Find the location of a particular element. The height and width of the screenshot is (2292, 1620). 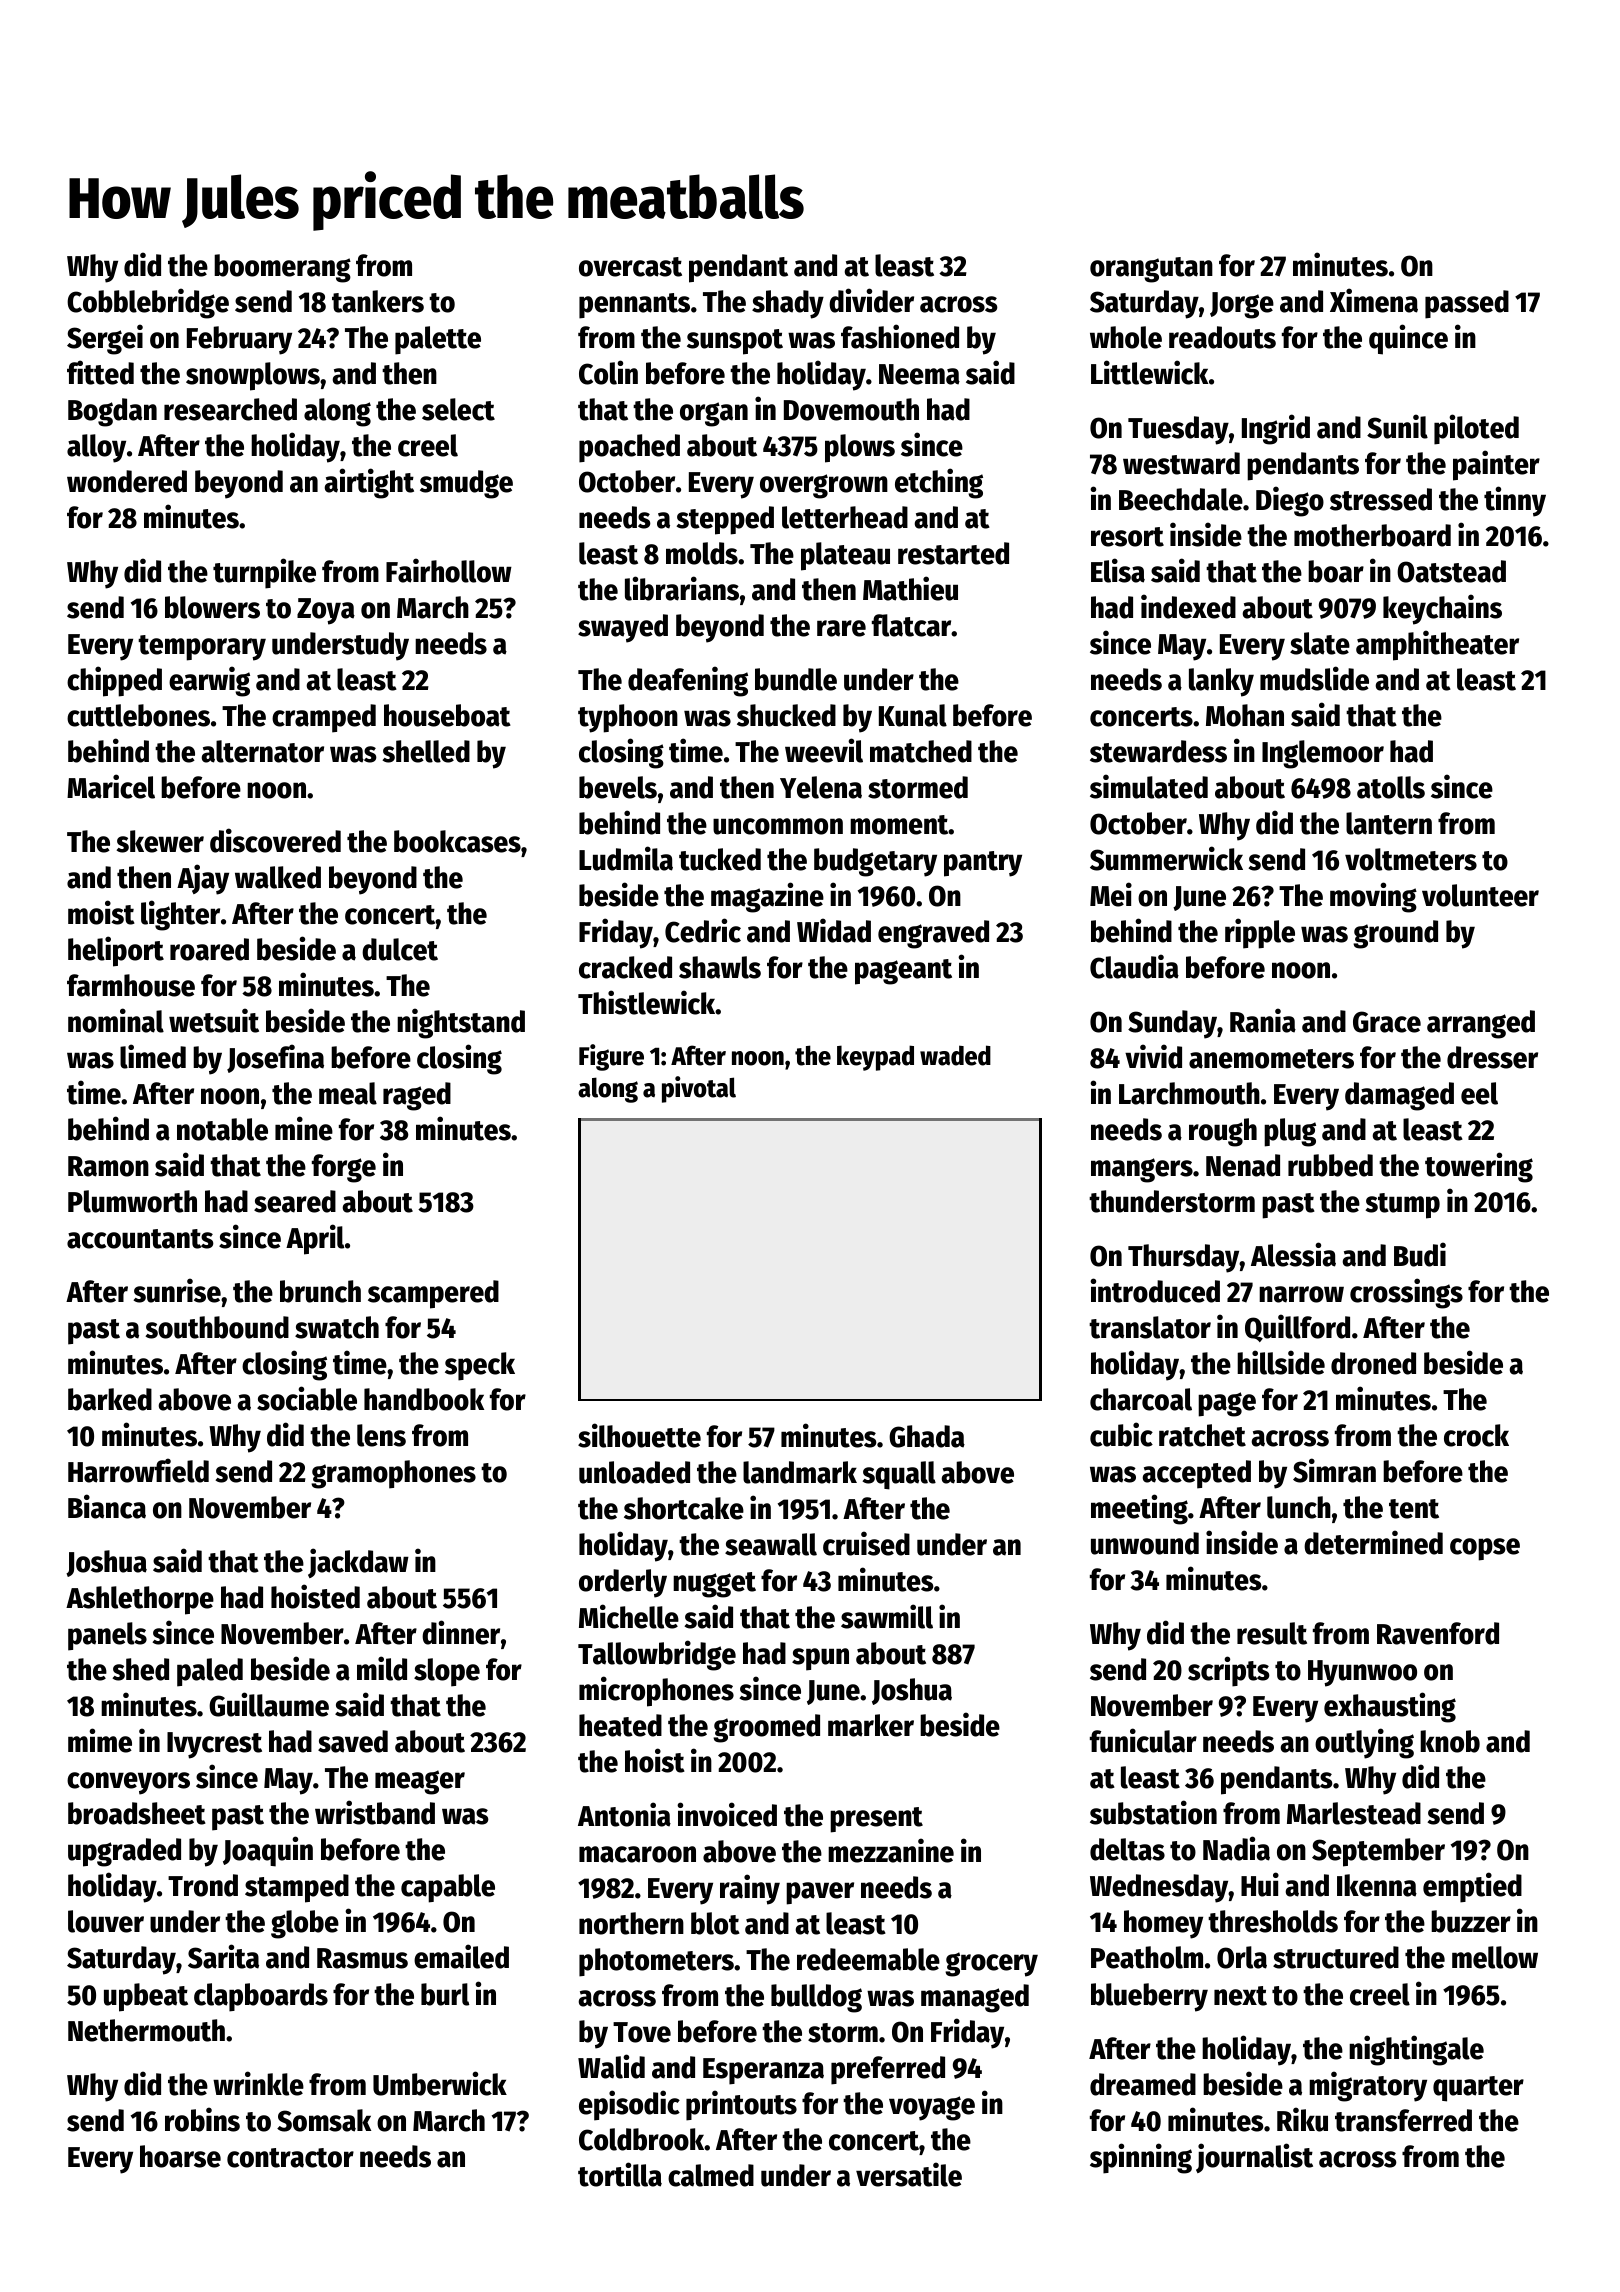

calmed is located at coordinates (711, 2175).
